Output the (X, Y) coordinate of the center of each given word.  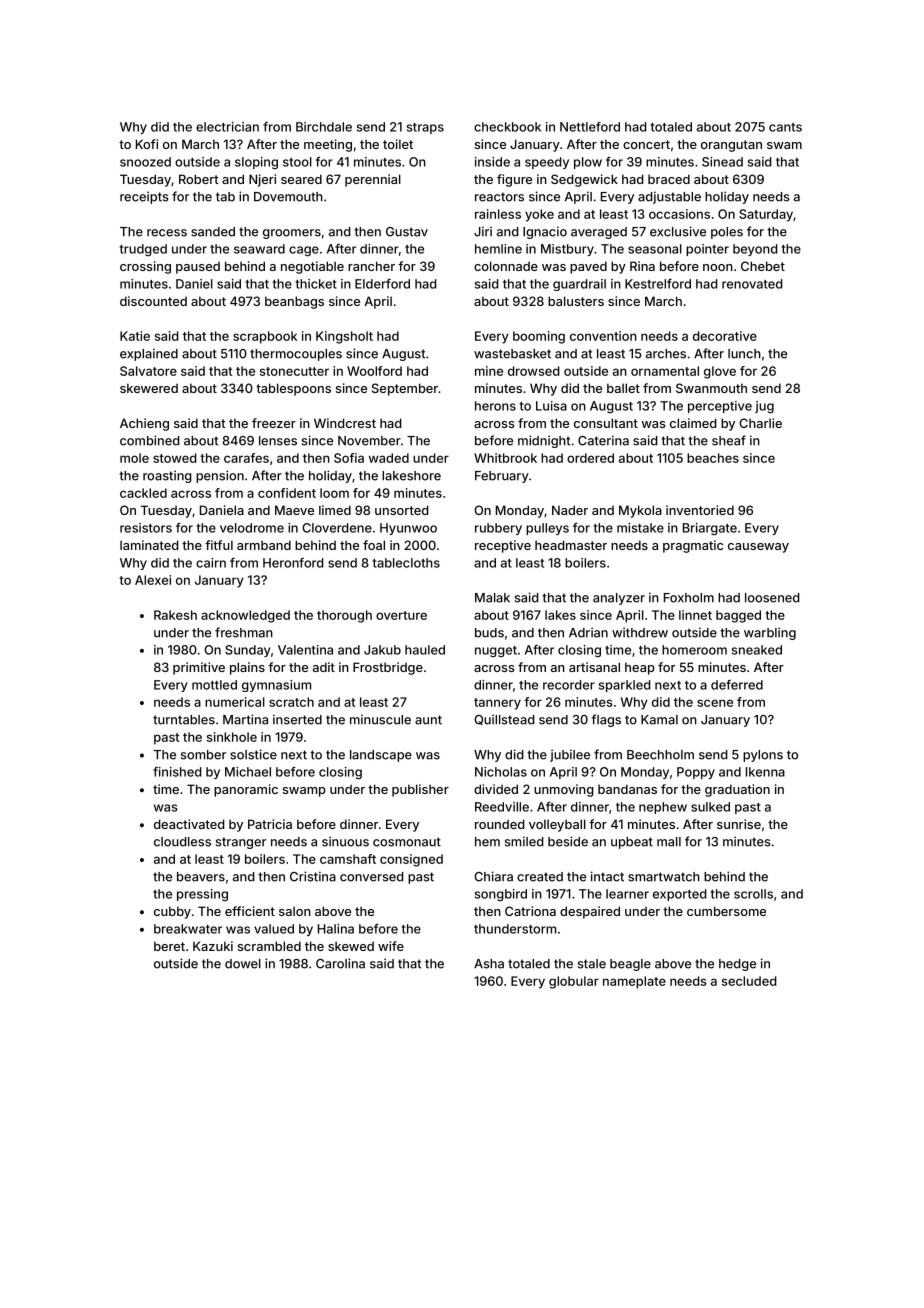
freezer (274, 423)
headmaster (571, 545)
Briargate (710, 529)
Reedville (502, 807)
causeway (758, 548)
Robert (199, 179)
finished (177, 772)
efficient (250, 911)
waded (389, 458)
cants (785, 127)
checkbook (507, 127)
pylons (763, 756)
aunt (428, 720)
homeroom (694, 650)
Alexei (153, 580)
